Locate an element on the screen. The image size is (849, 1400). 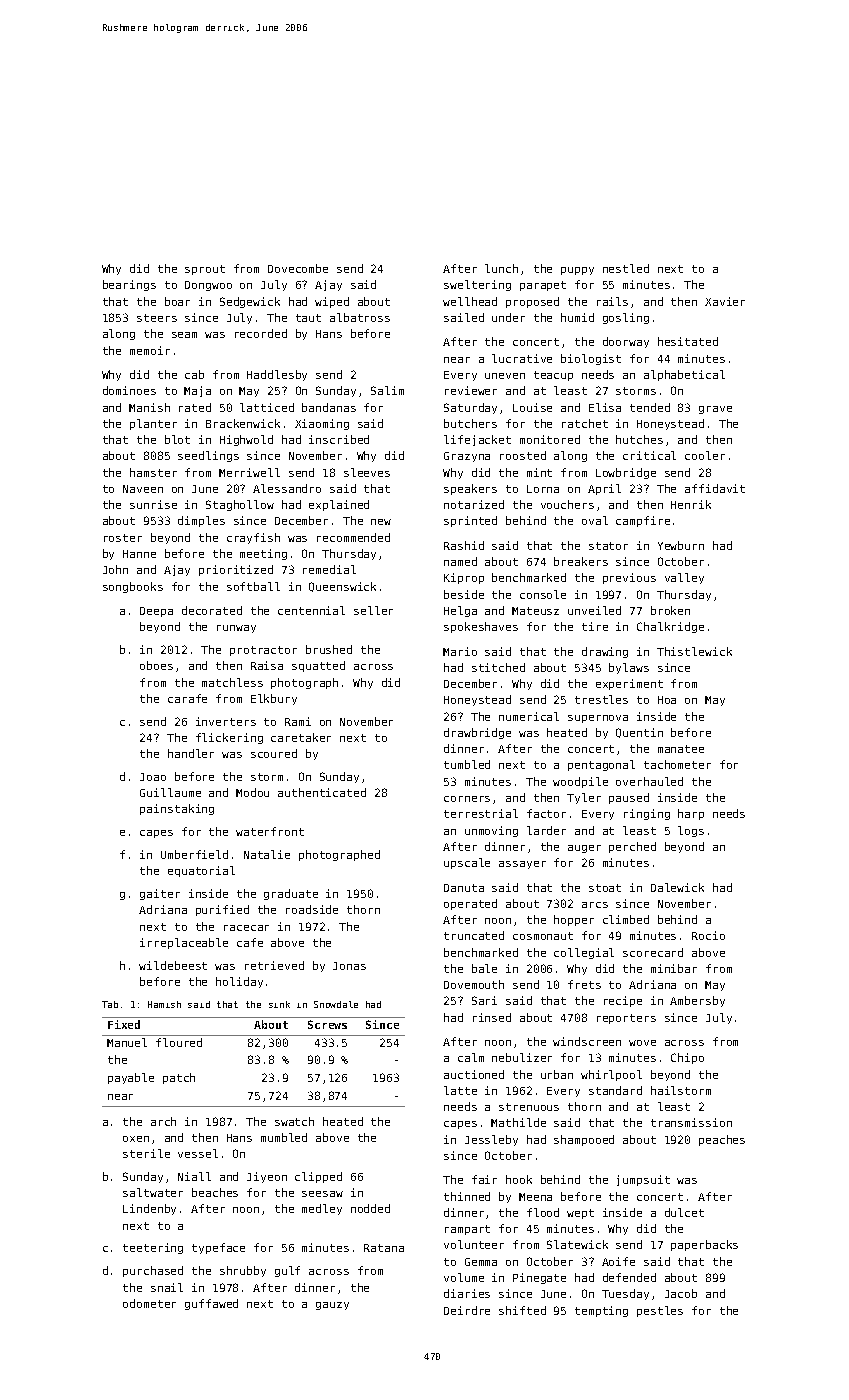
tumbled is located at coordinates (467, 764).
